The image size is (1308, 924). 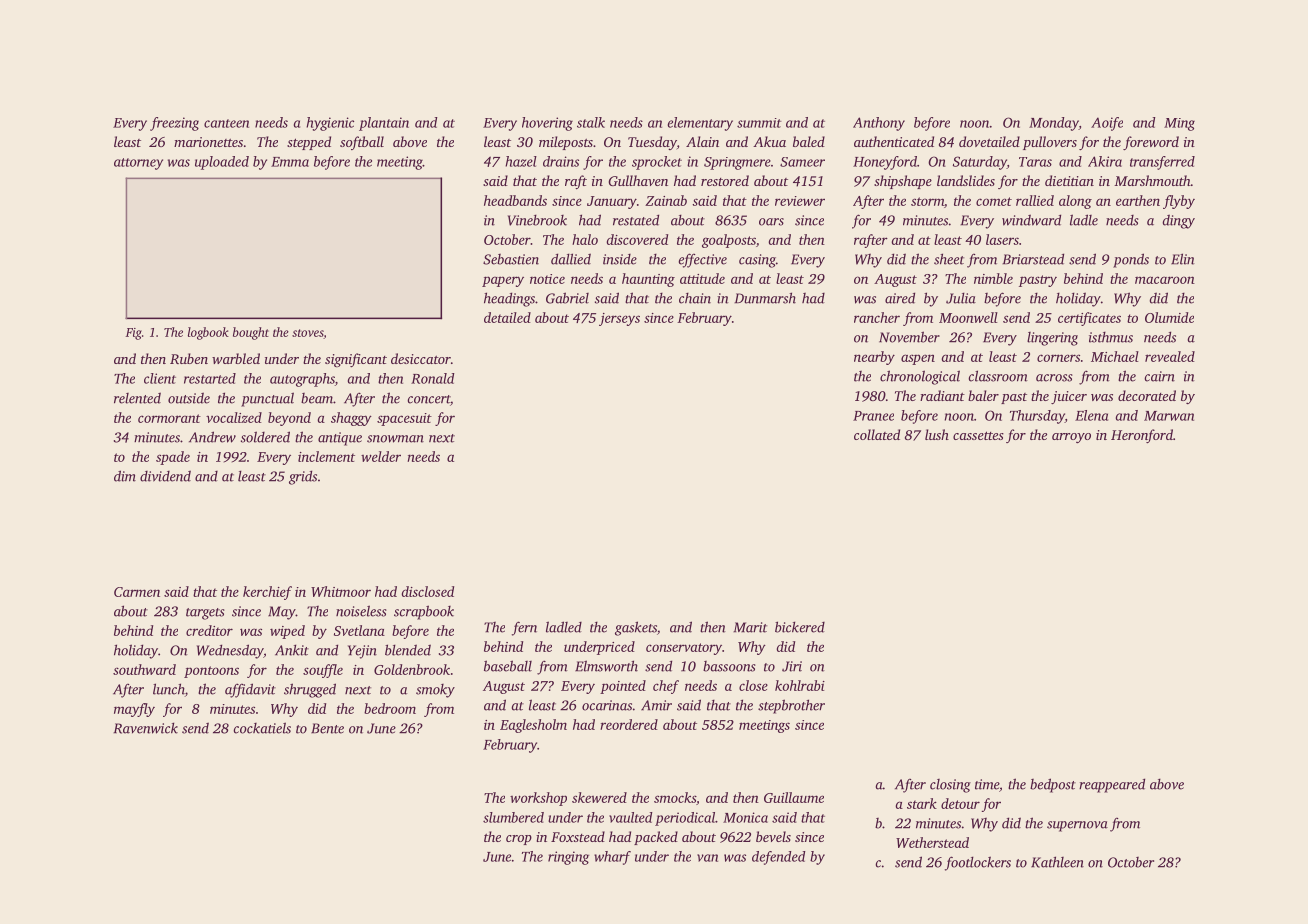 I want to click on Whitmoor, so click(x=341, y=591).
